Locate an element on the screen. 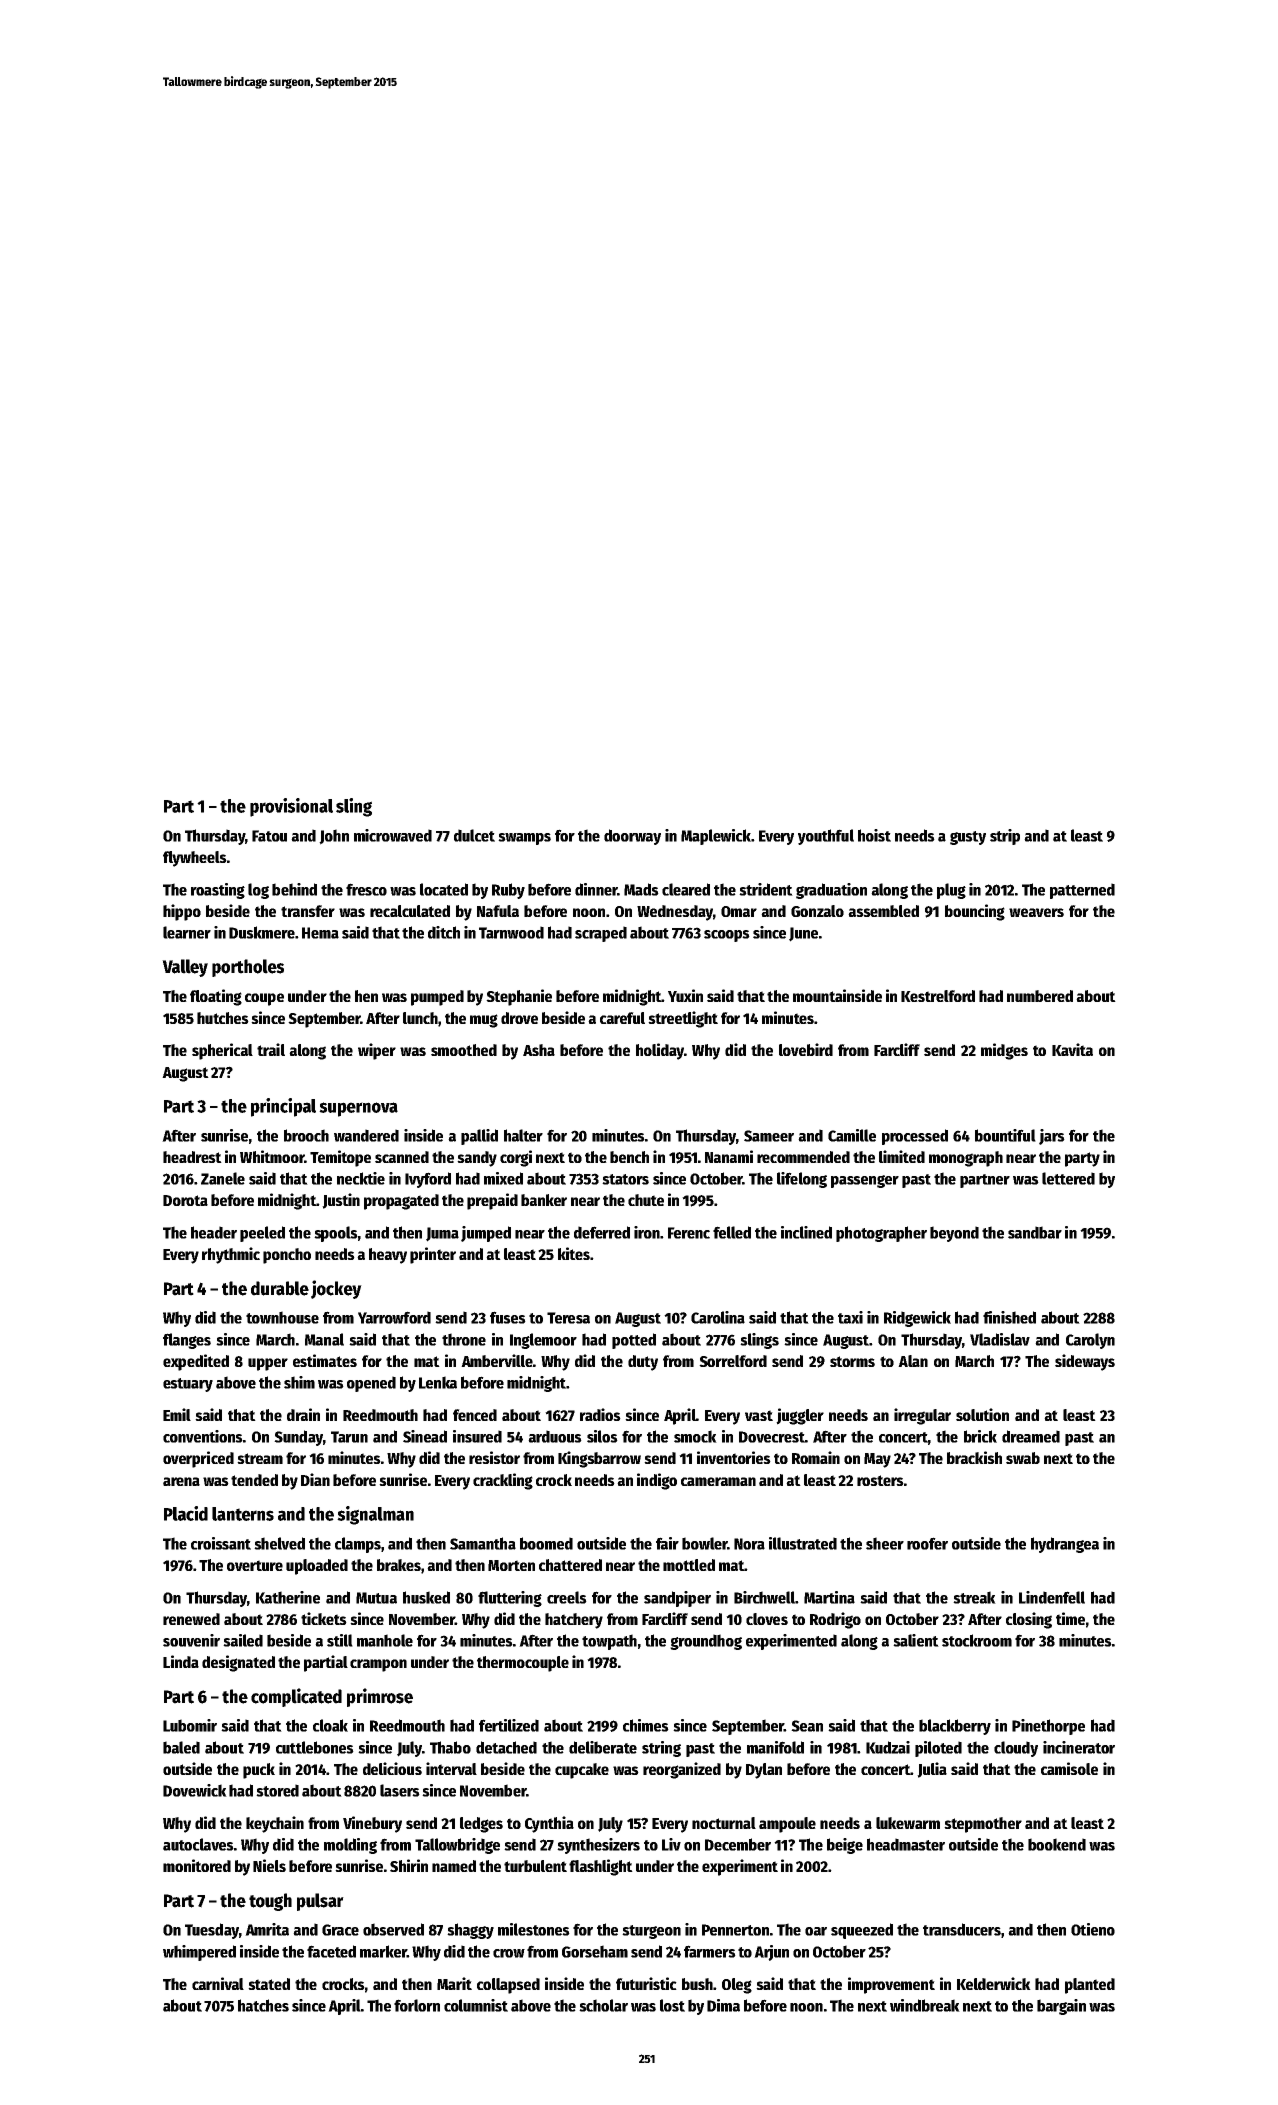 The width and height of the screenshot is (1278, 2105). Shirin is located at coordinates (409, 1865).
